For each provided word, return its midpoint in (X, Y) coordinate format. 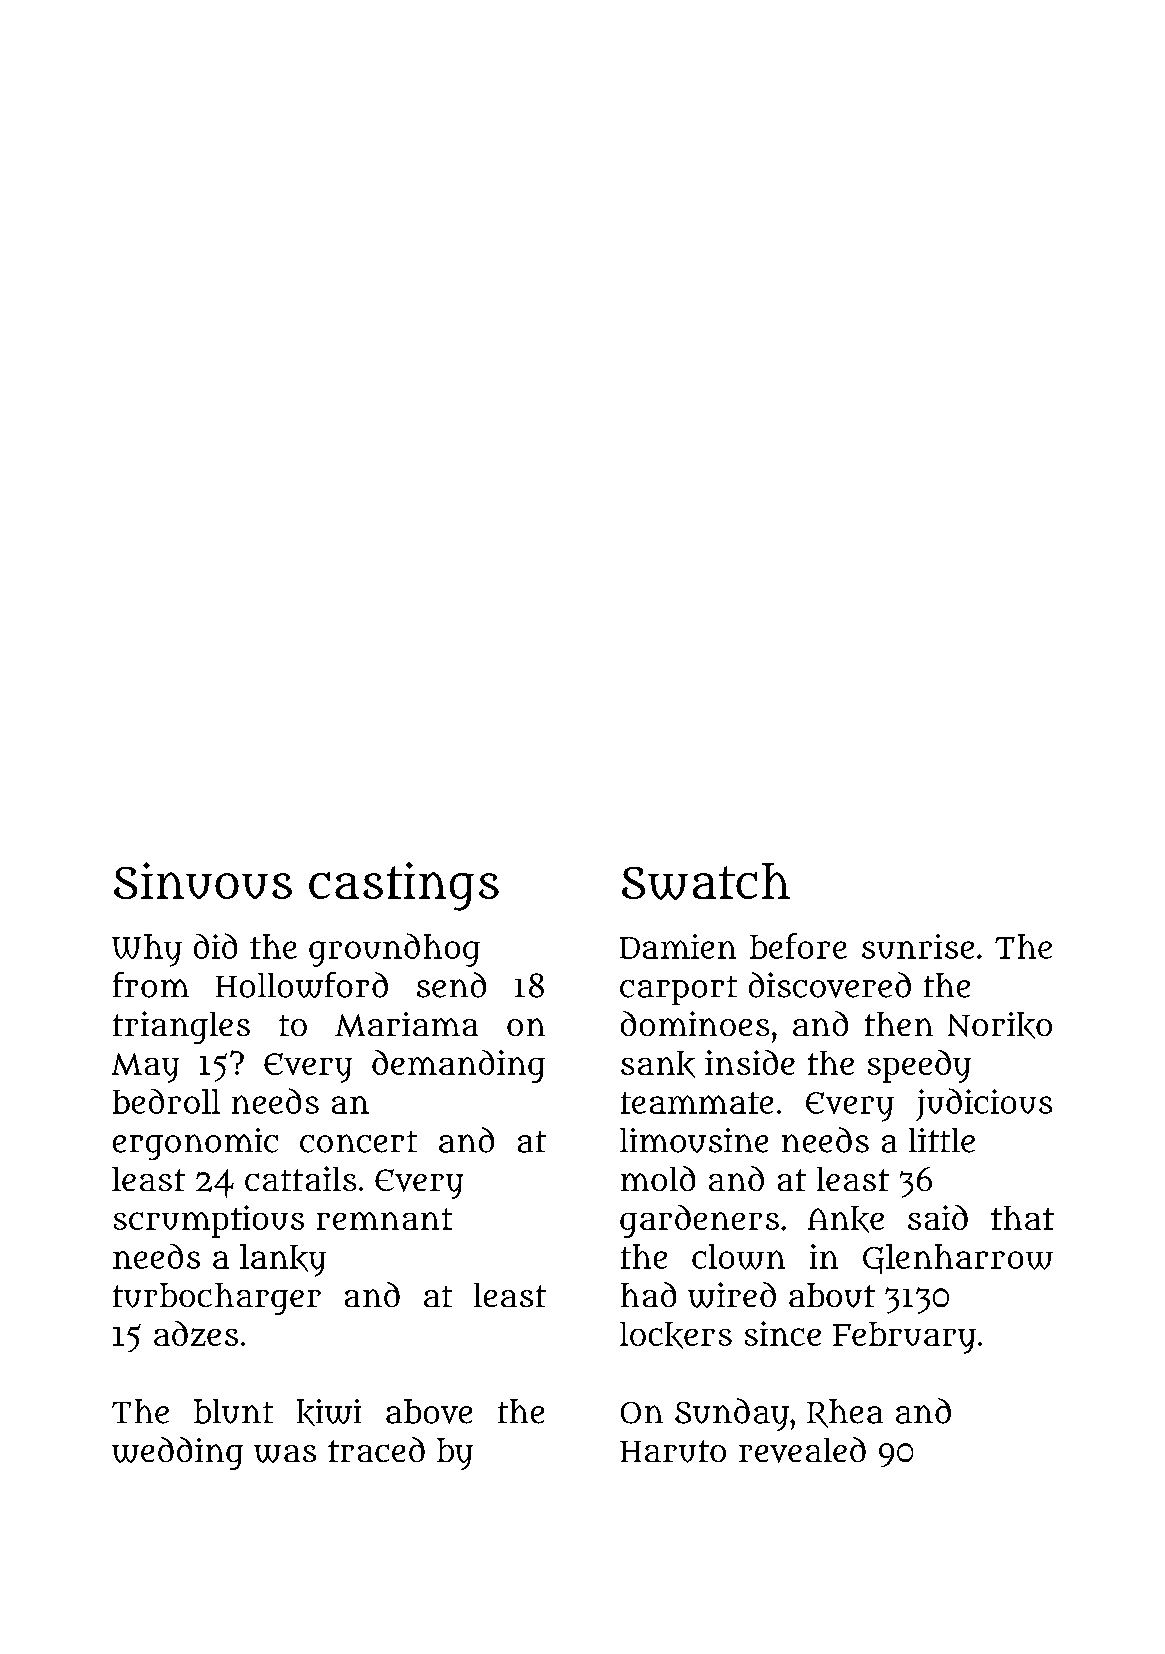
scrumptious (209, 1221)
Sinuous (203, 880)
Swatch (706, 881)
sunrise (918, 946)
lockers (676, 1335)
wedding (177, 1453)
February (904, 1338)
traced (376, 1449)
